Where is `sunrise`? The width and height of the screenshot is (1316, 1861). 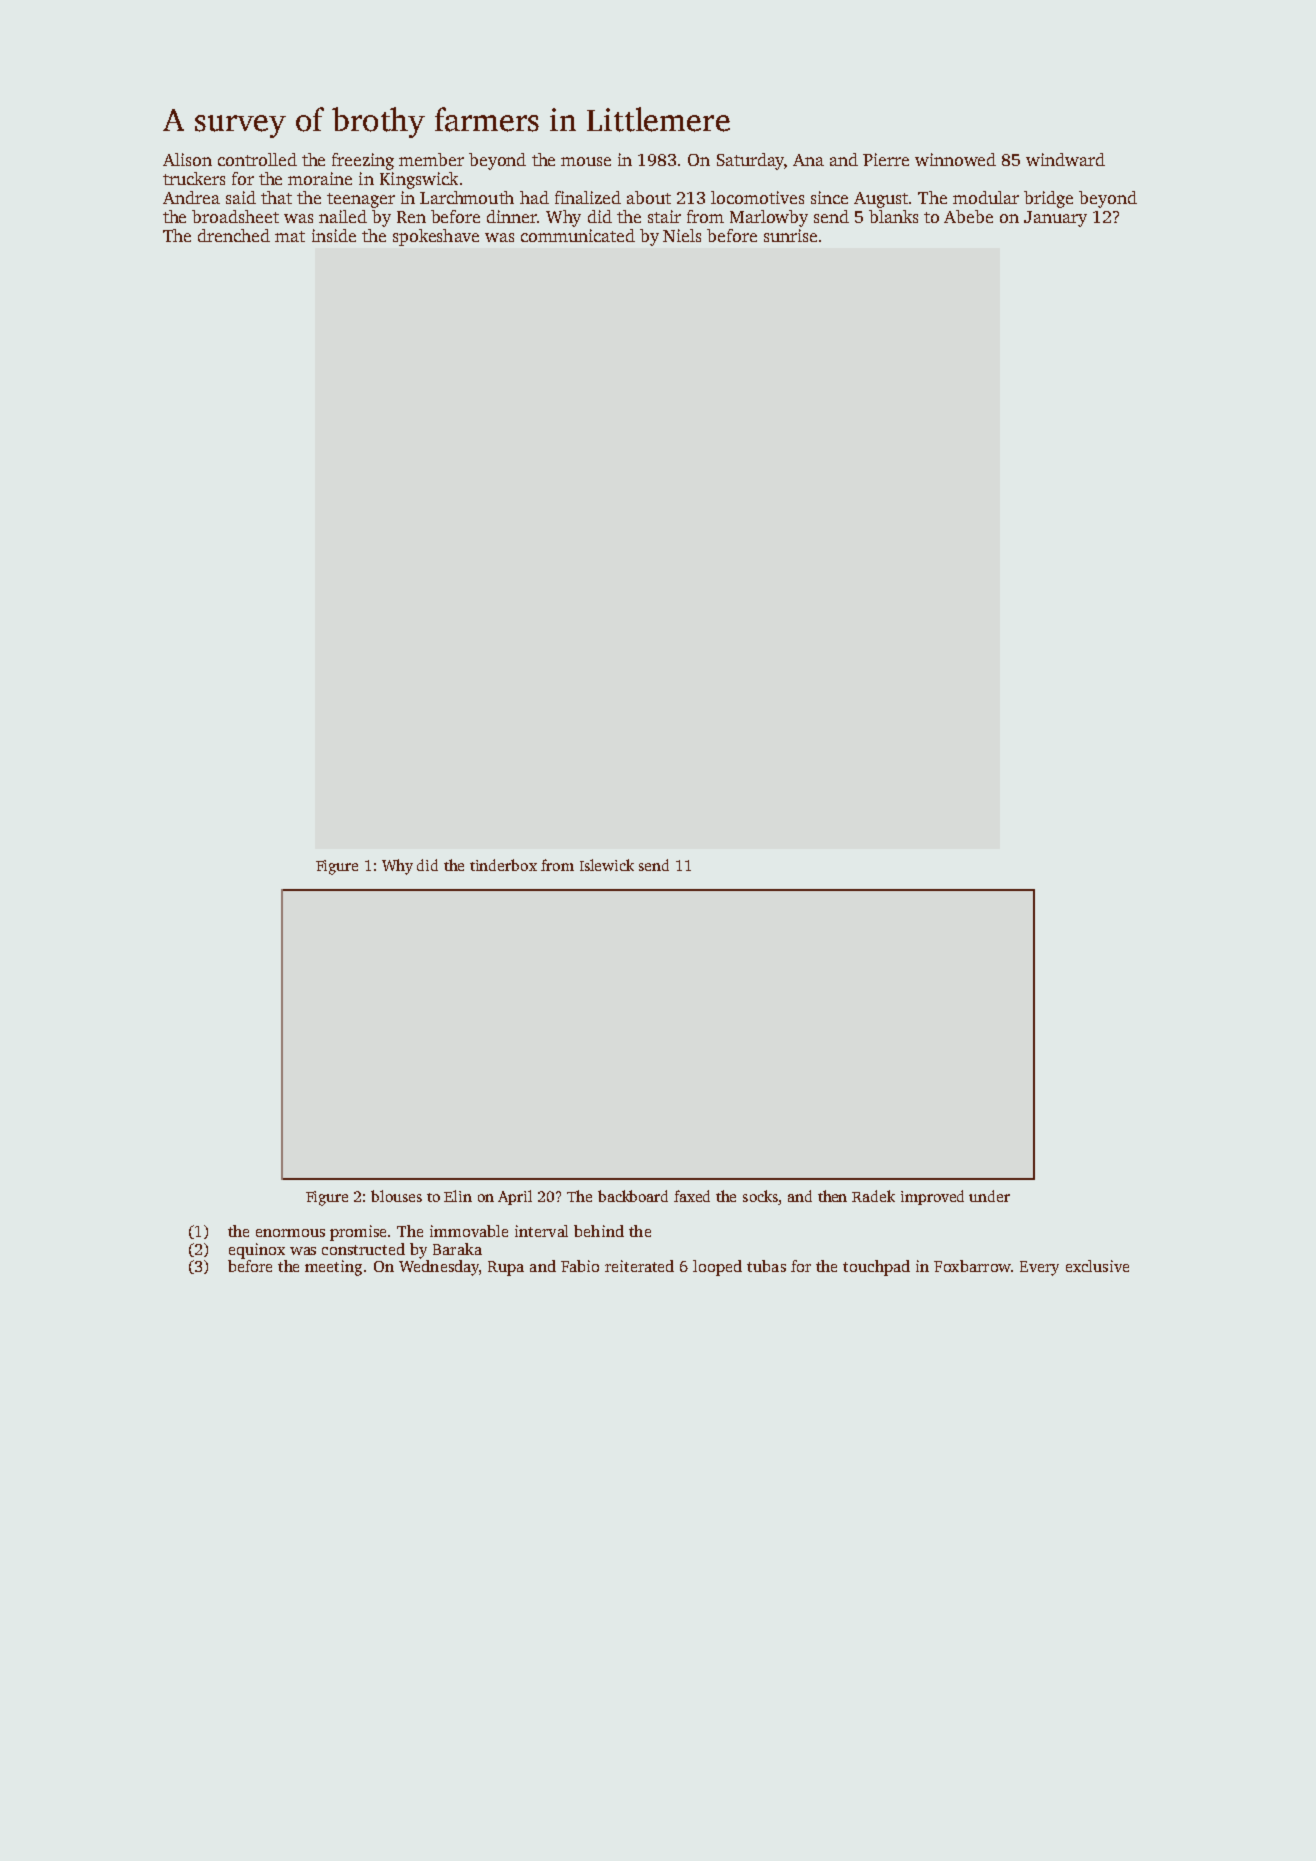
sunrise is located at coordinates (790, 235).
